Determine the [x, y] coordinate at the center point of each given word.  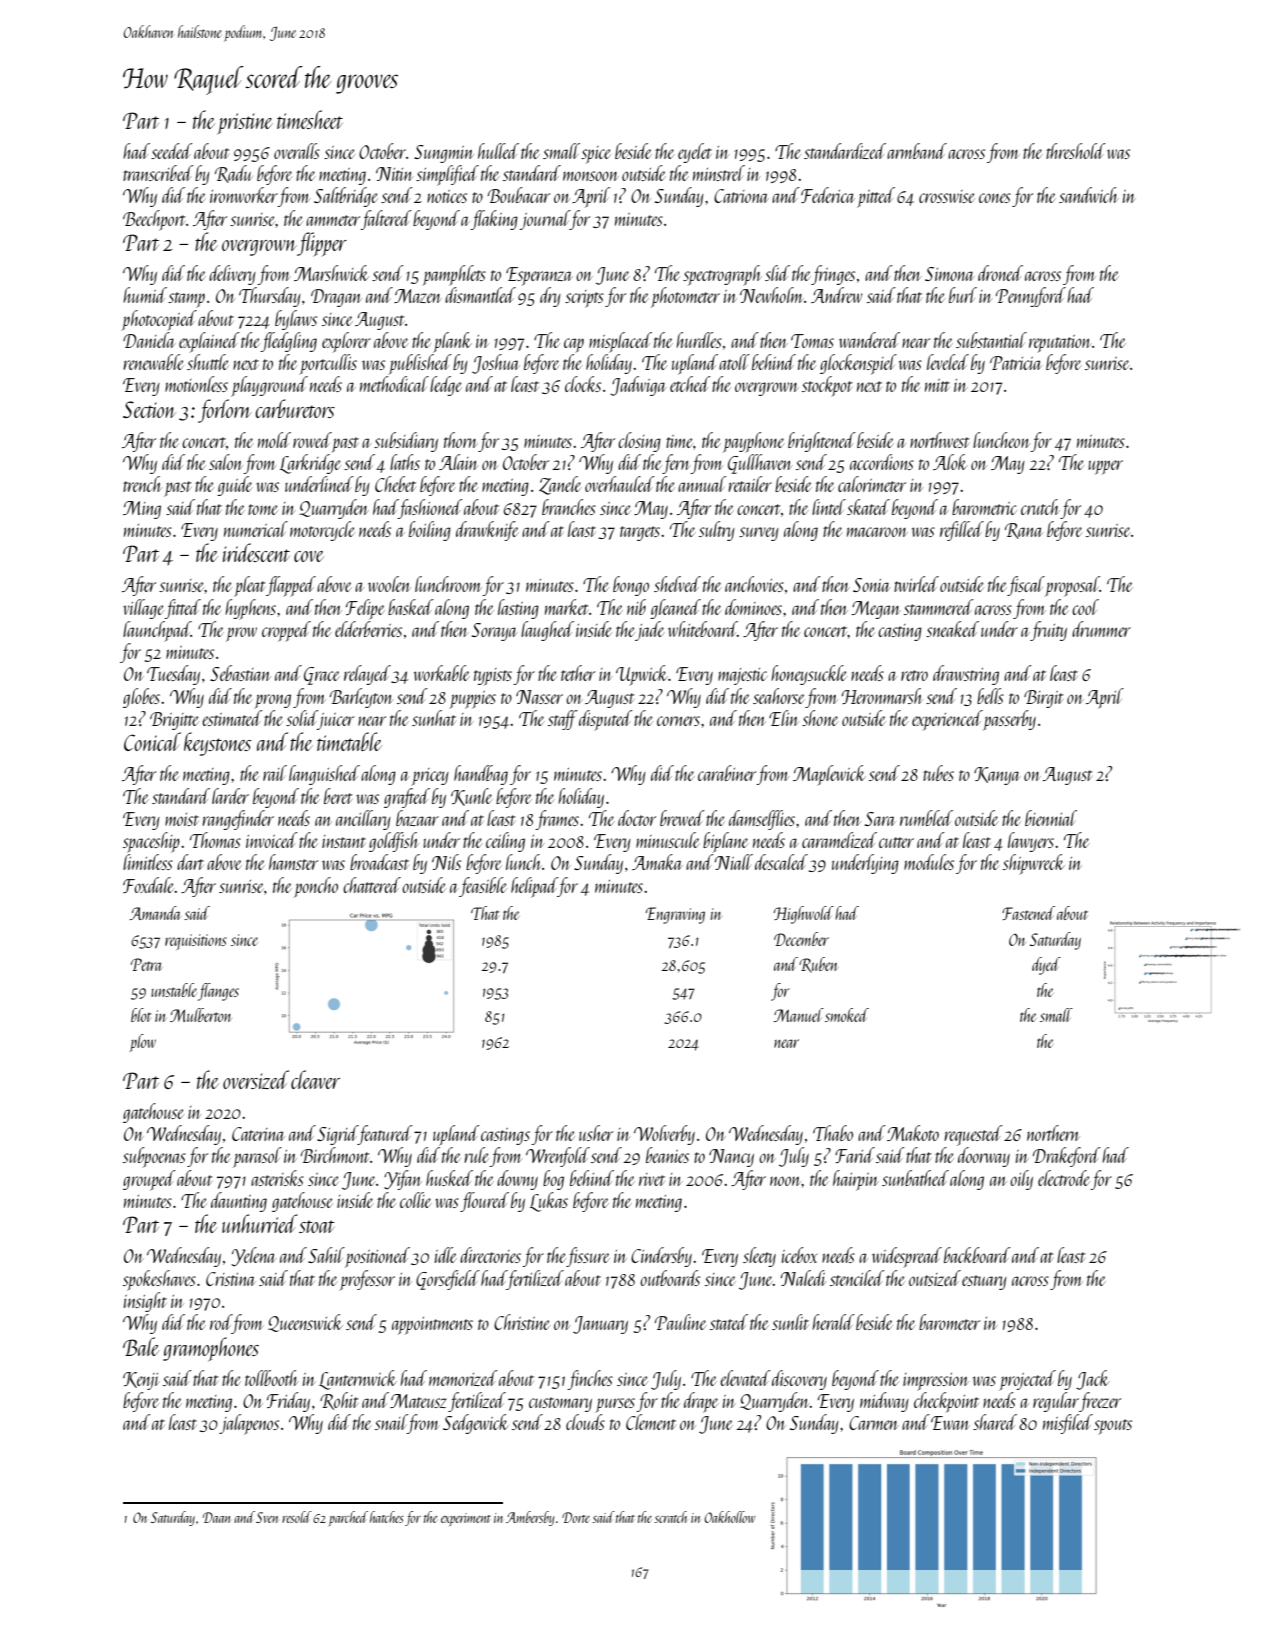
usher [596, 1133]
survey [759, 534]
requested [973, 1135]
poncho [316, 887]
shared [995, 1422]
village [144, 609]
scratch [670, 1517]
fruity [1048, 631]
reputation [1060, 344]
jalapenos [249, 1424]
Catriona [741, 196]
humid [145, 295]
